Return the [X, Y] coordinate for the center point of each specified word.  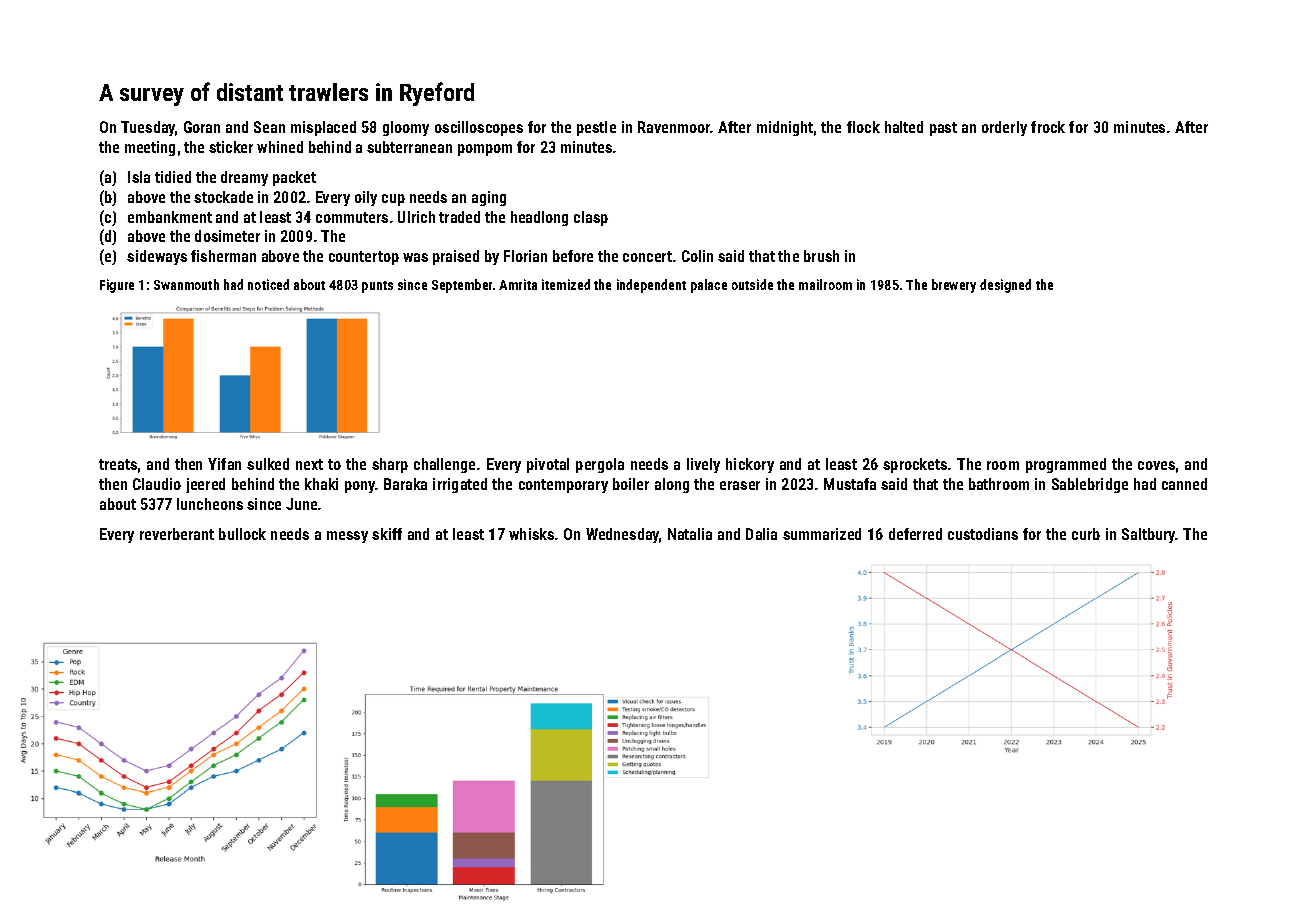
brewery [954, 286]
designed [1005, 286]
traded [459, 217]
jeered [205, 485]
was [415, 257]
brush [821, 256]
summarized [822, 534]
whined [280, 147]
